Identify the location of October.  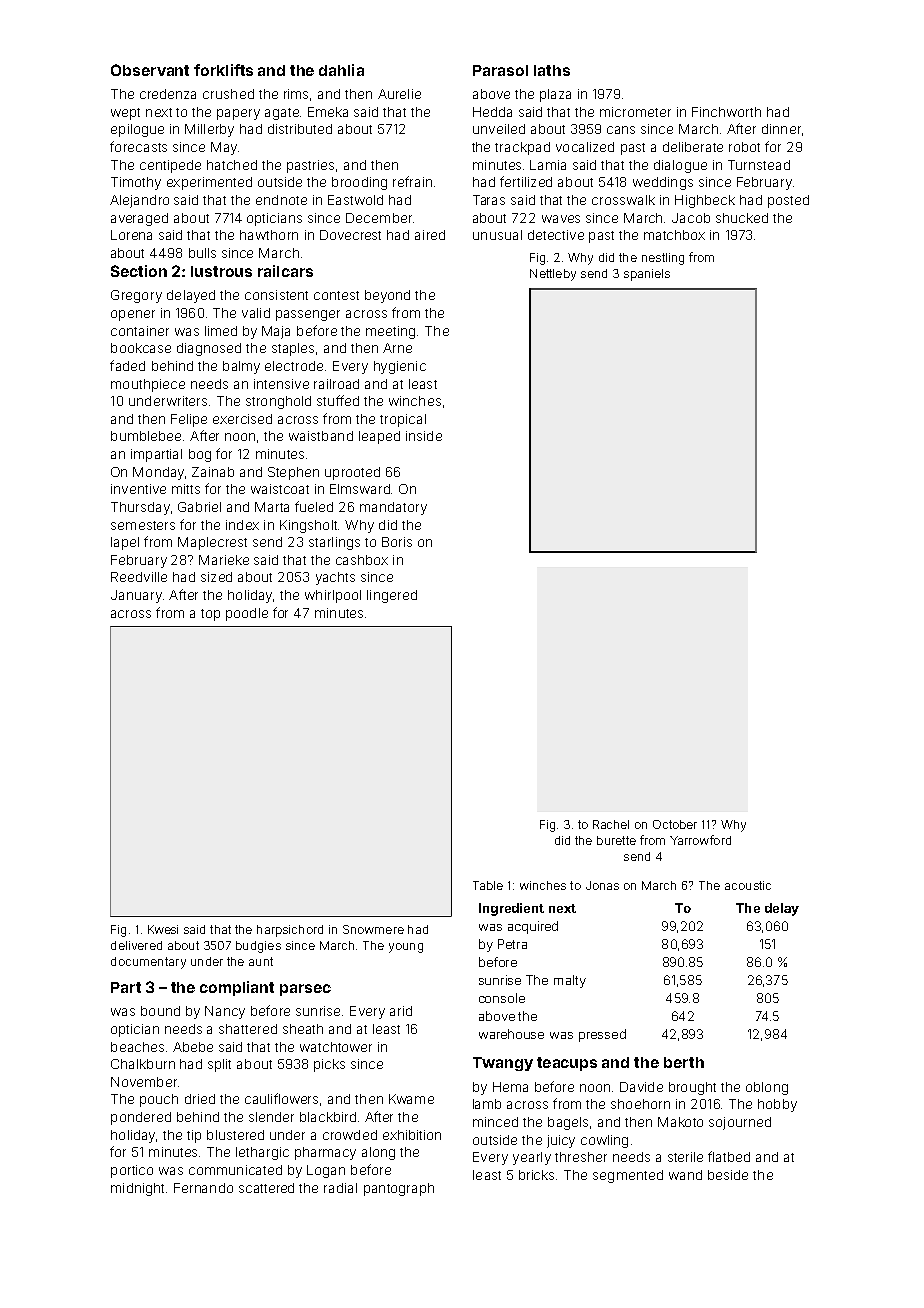
(675, 824).
